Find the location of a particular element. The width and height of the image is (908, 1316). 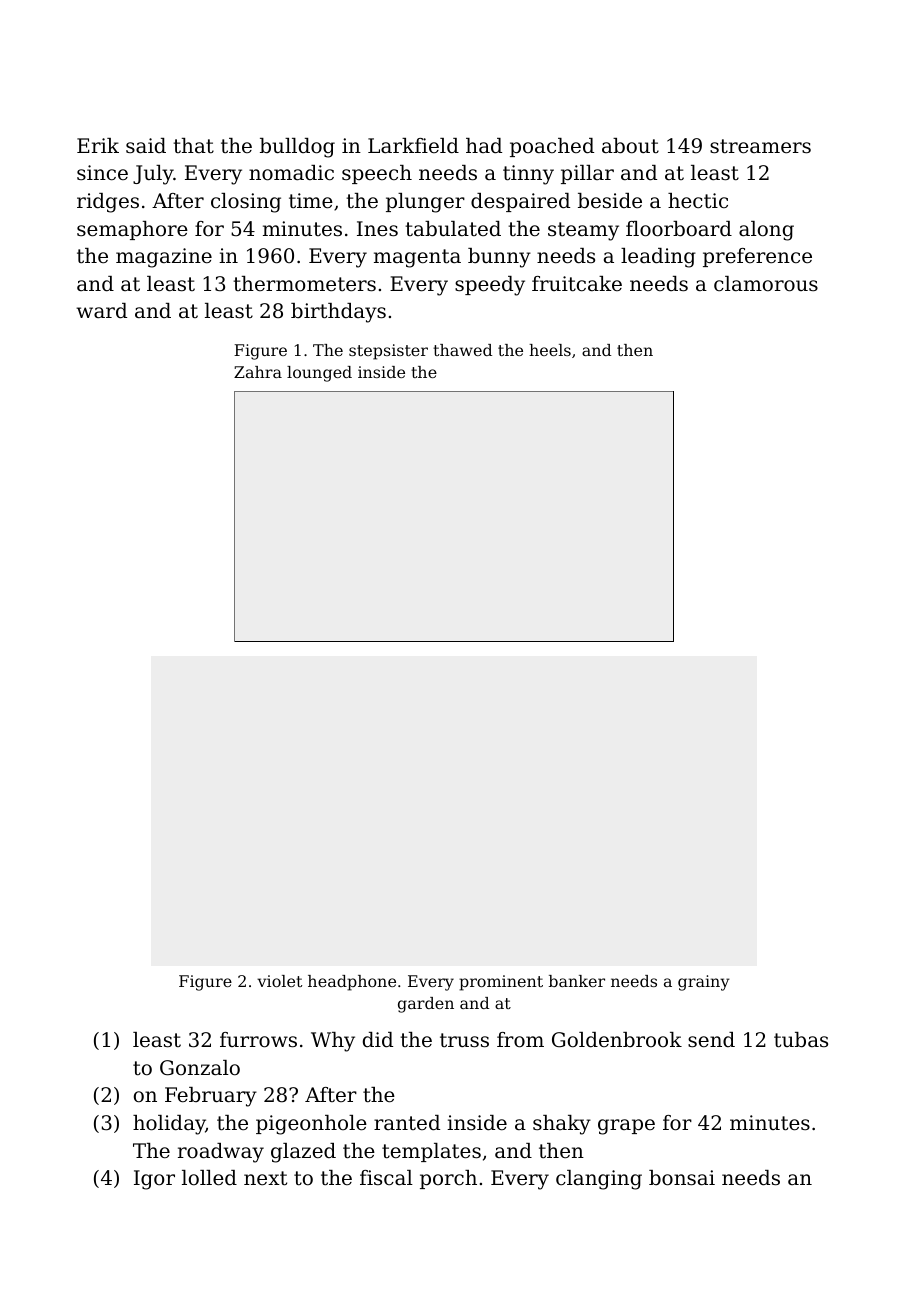

Zahra is located at coordinates (258, 372).
